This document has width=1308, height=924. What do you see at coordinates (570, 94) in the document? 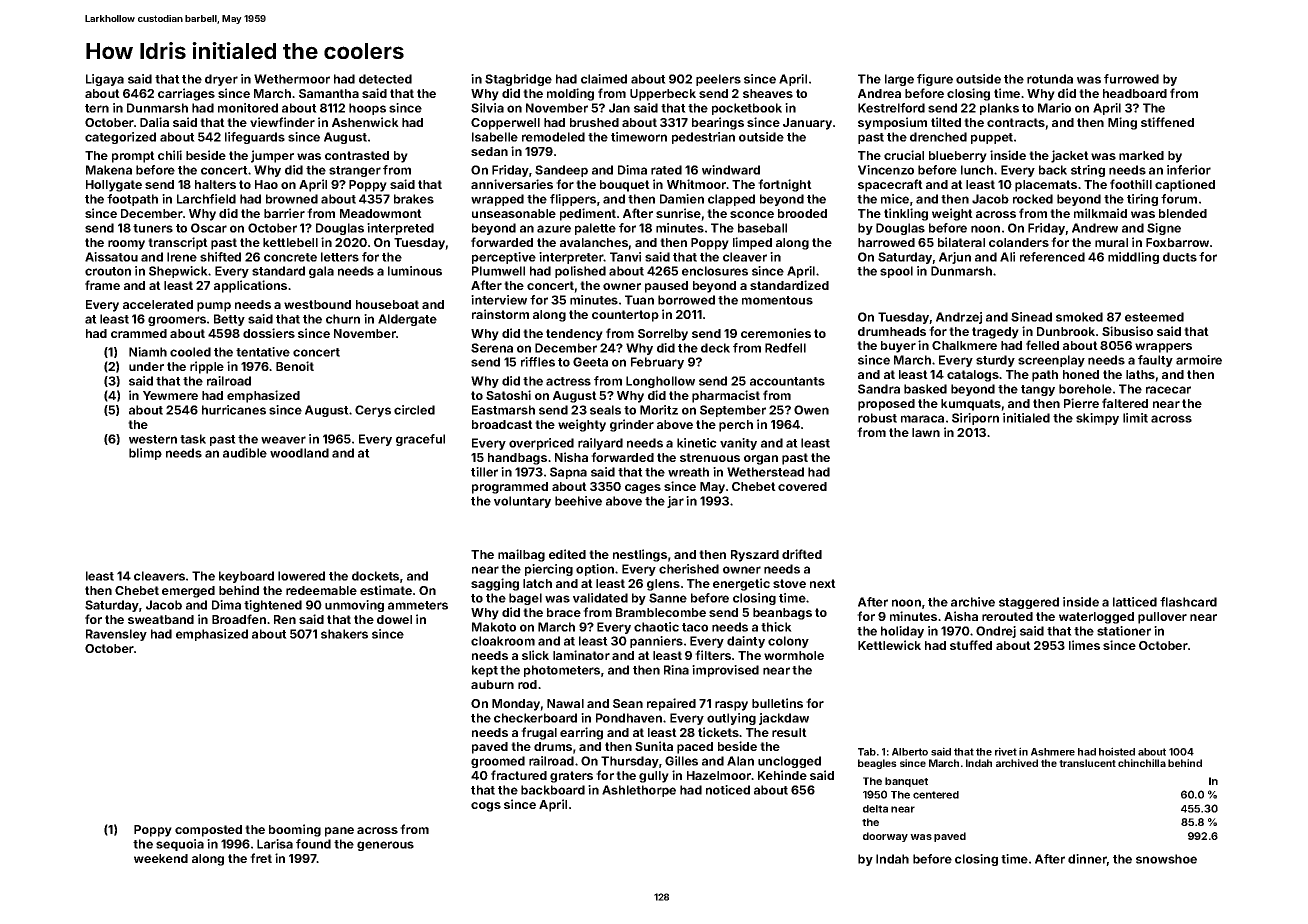
I see `molding` at bounding box center [570, 94].
